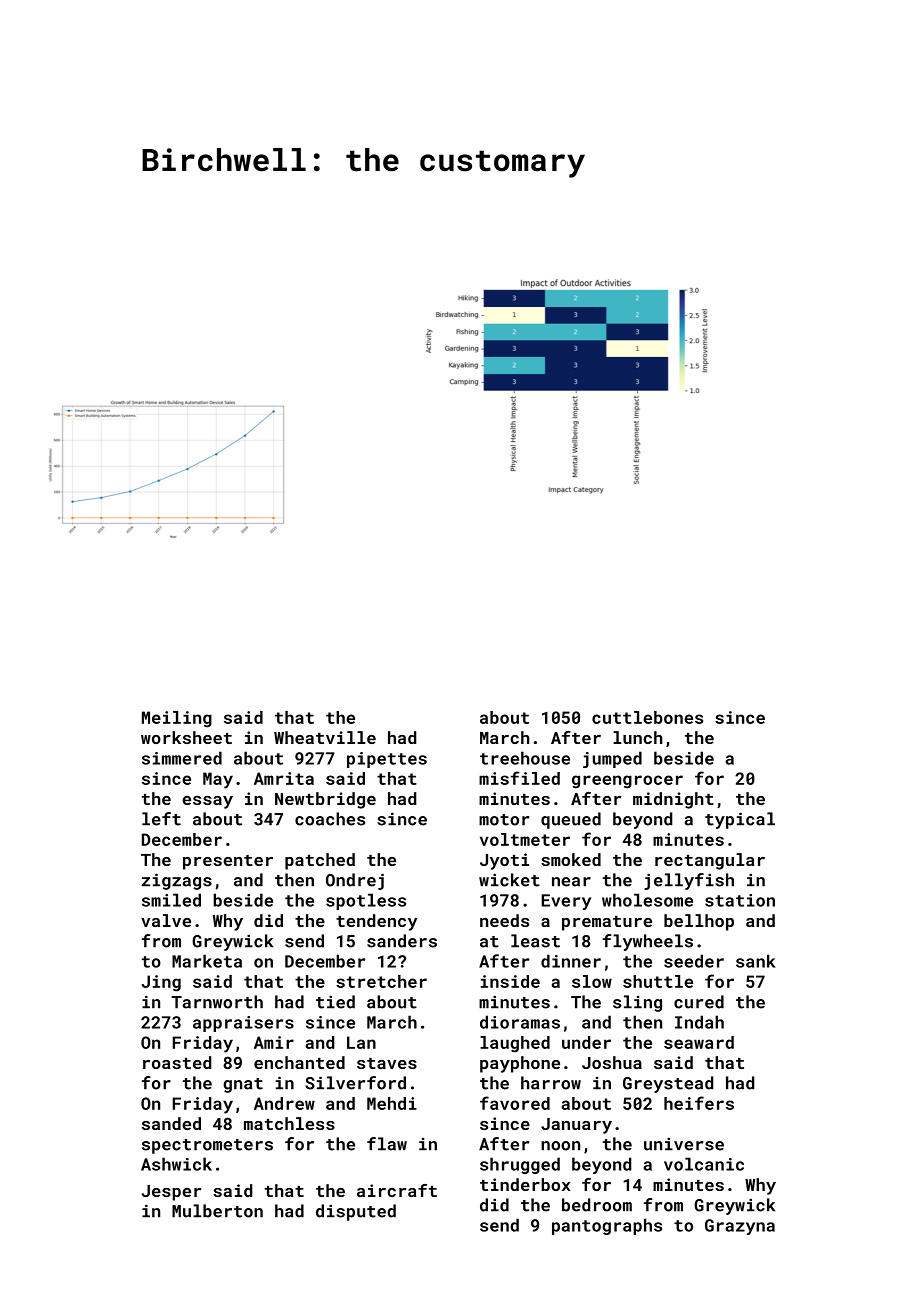  Describe the element at coordinates (217, 1211) in the screenshot. I see `Mulberton` at that location.
